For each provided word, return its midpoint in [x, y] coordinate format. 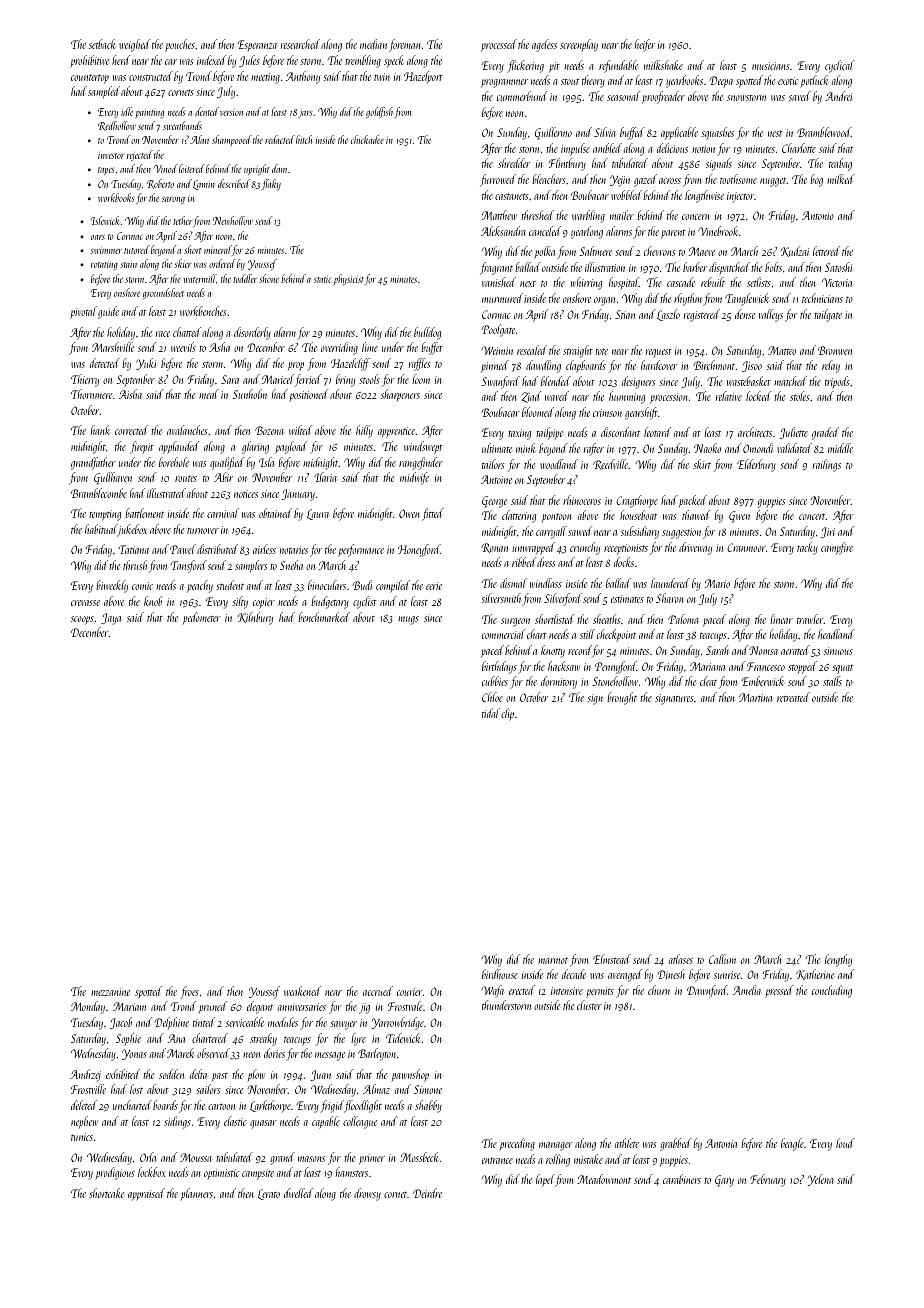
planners [197, 1194]
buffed [632, 133]
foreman [404, 45]
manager [556, 1146]
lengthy [838, 960]
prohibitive [89, 61]
